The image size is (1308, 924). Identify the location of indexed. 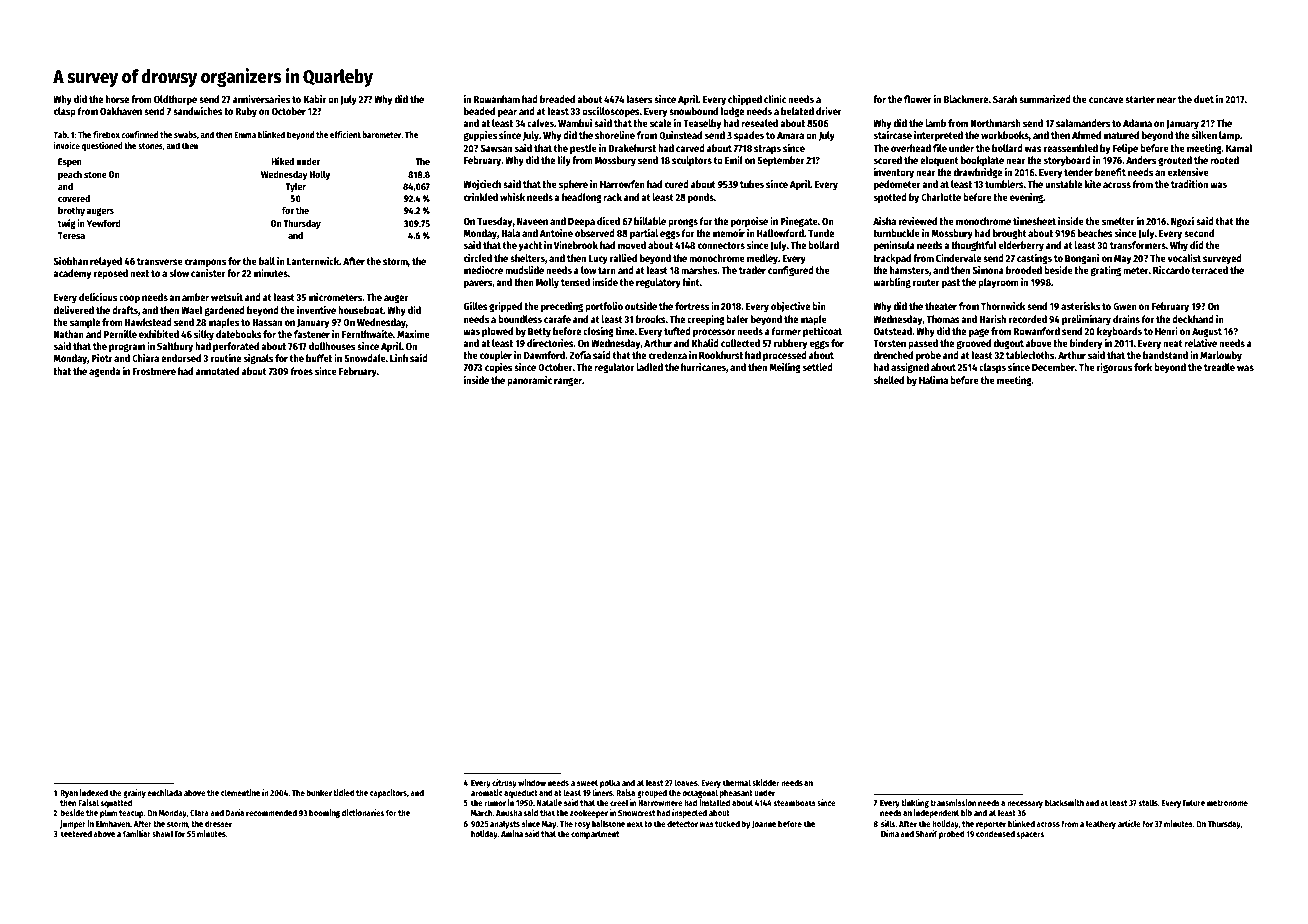
(94, 792).
